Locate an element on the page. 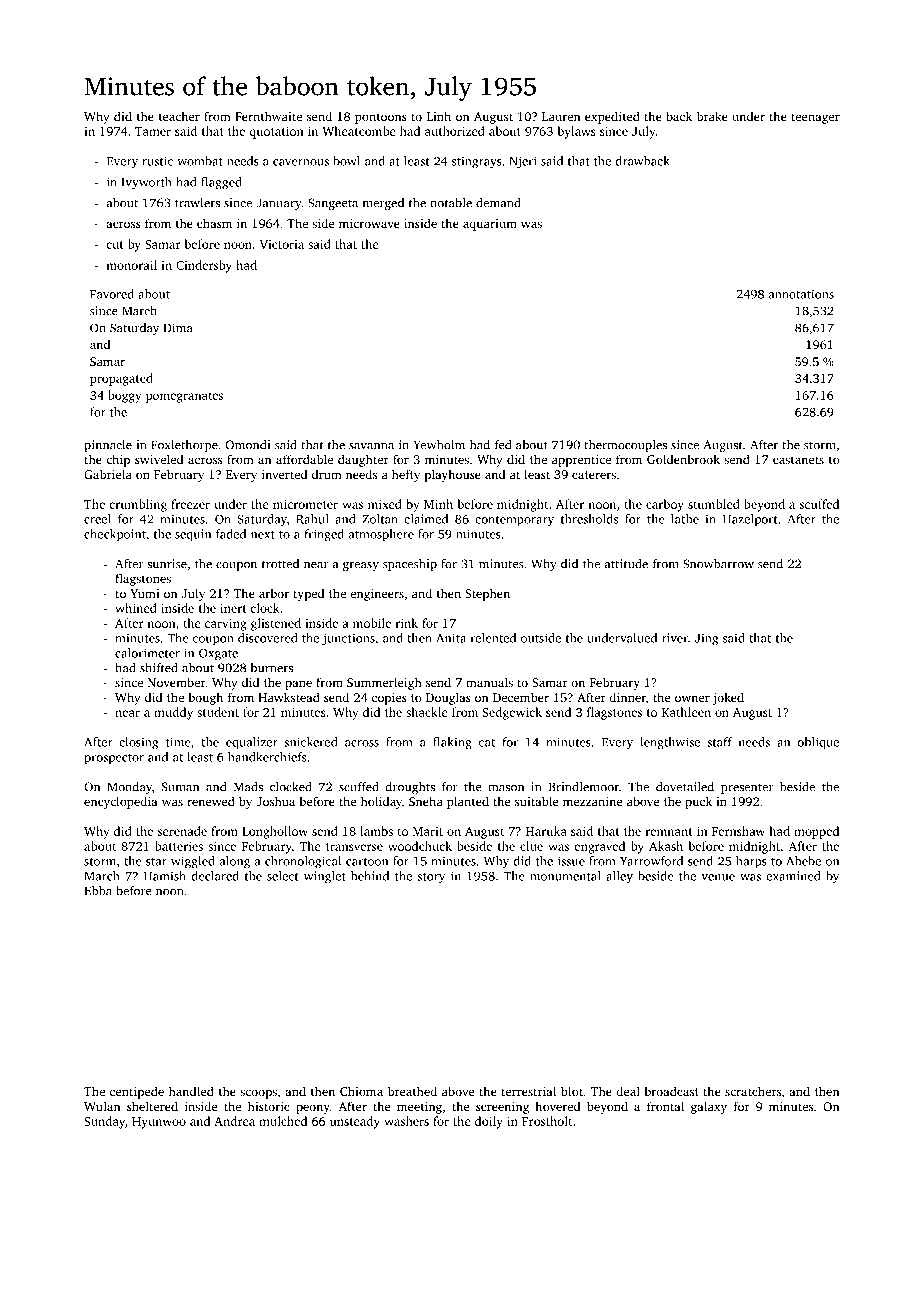 This image has width=924, height=1308. teenager is located at coordinates (815, 118).
